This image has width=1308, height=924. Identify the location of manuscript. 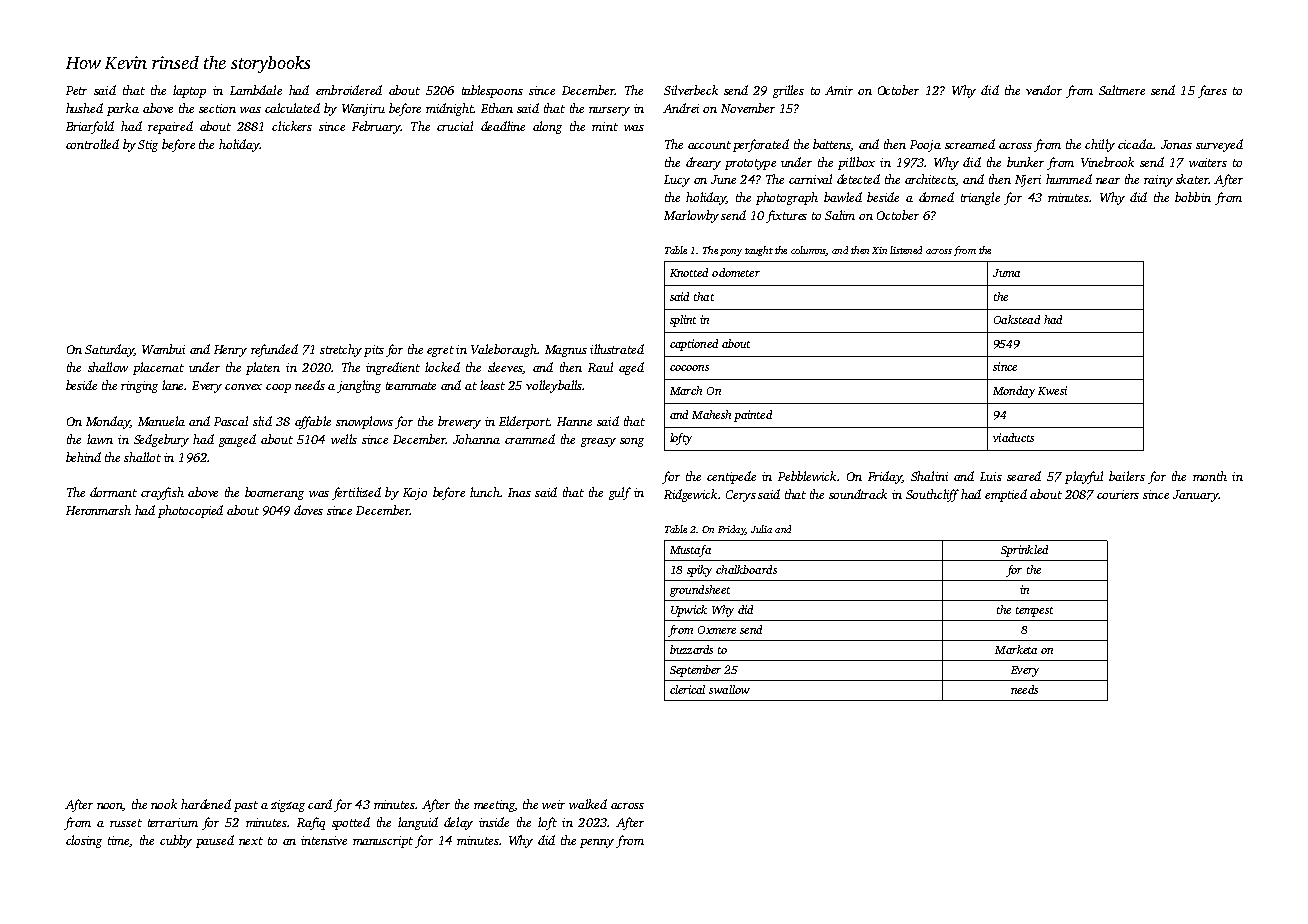
(383, 842).
